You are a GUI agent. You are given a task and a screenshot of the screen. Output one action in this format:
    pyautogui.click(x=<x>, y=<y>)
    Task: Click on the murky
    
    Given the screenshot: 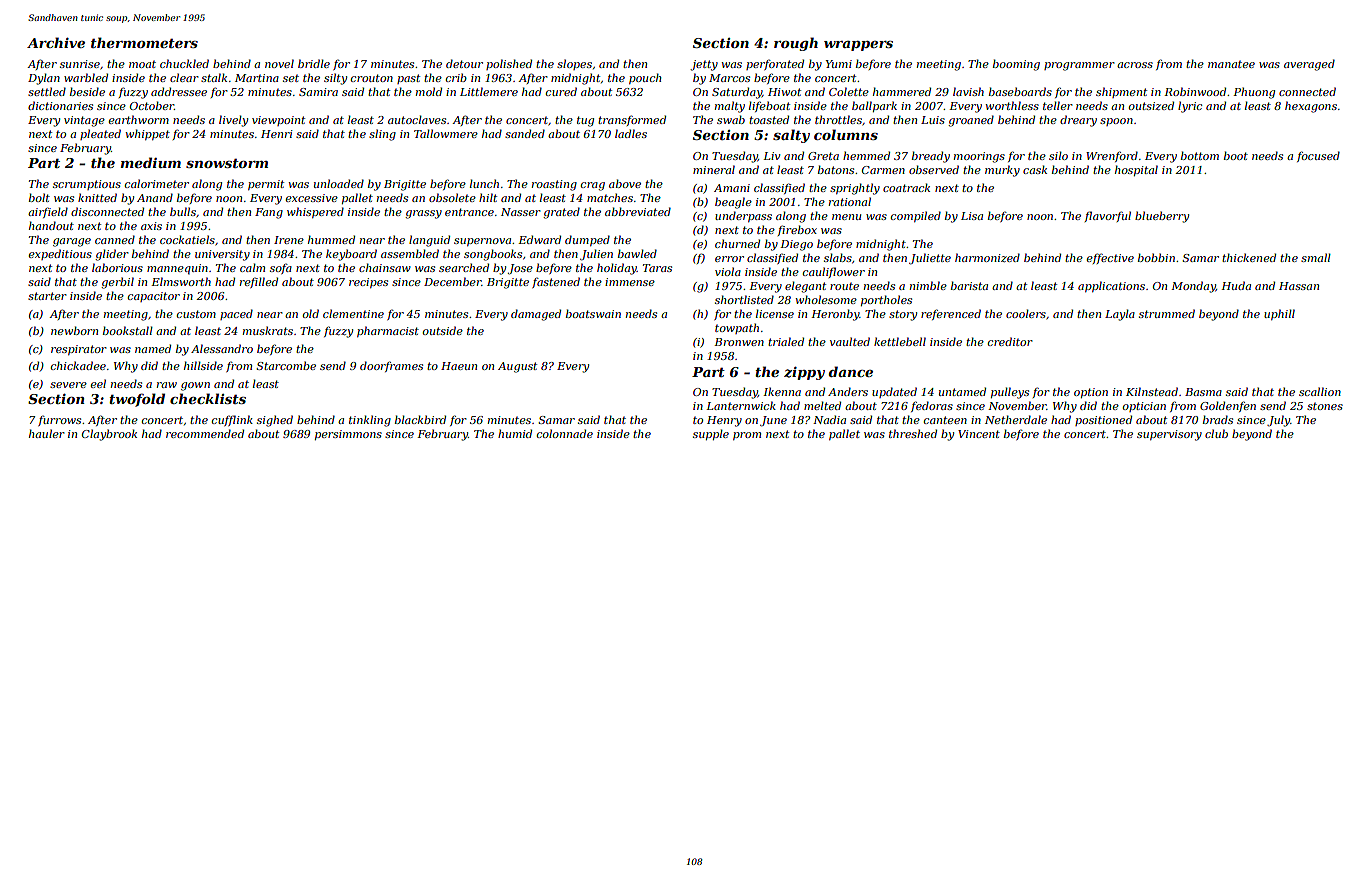 What is the action you would take?
    pyautogui.click(x=1002, y=171)
